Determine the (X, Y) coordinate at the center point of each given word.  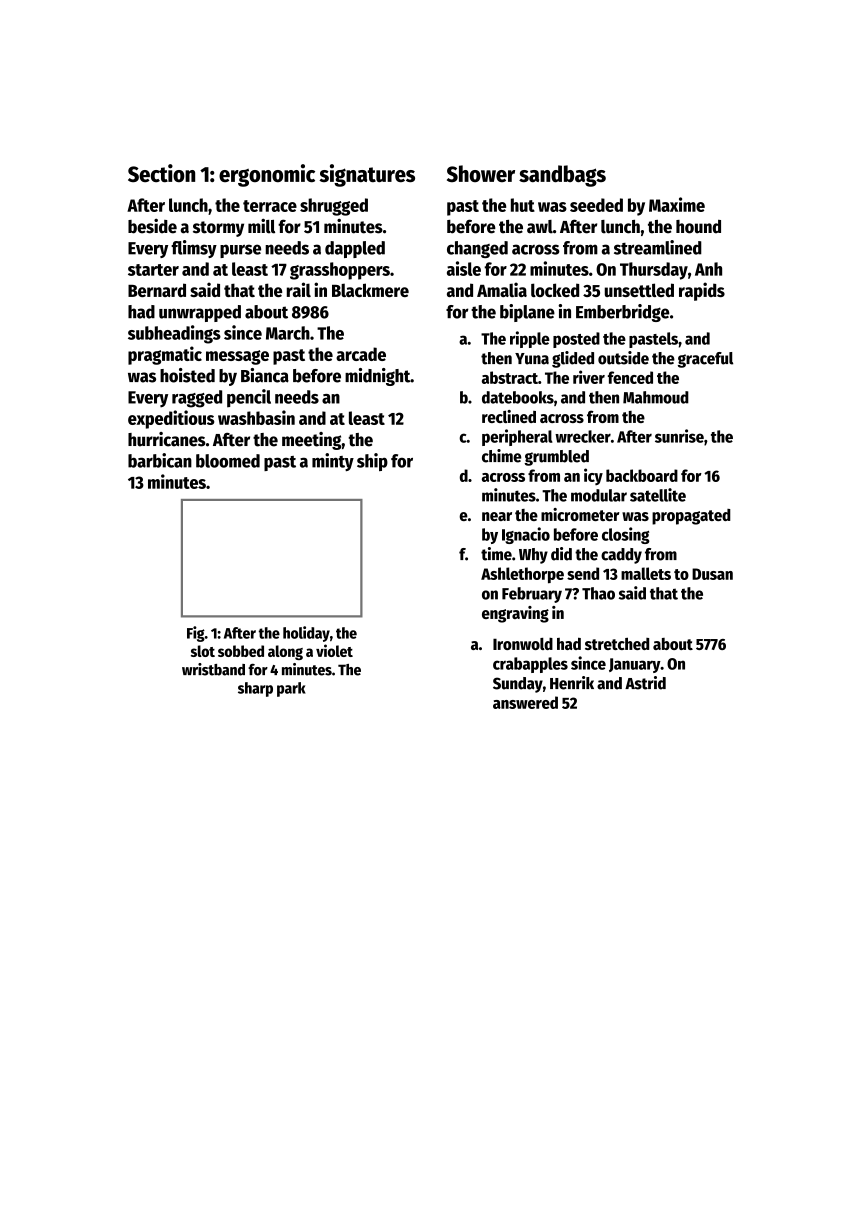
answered (525, 702)
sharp (255, 689)
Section (161, 173)
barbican (160, 460)
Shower (481, 173)
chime (502, 456)
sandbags (562, 176)
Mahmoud (656, 397)
